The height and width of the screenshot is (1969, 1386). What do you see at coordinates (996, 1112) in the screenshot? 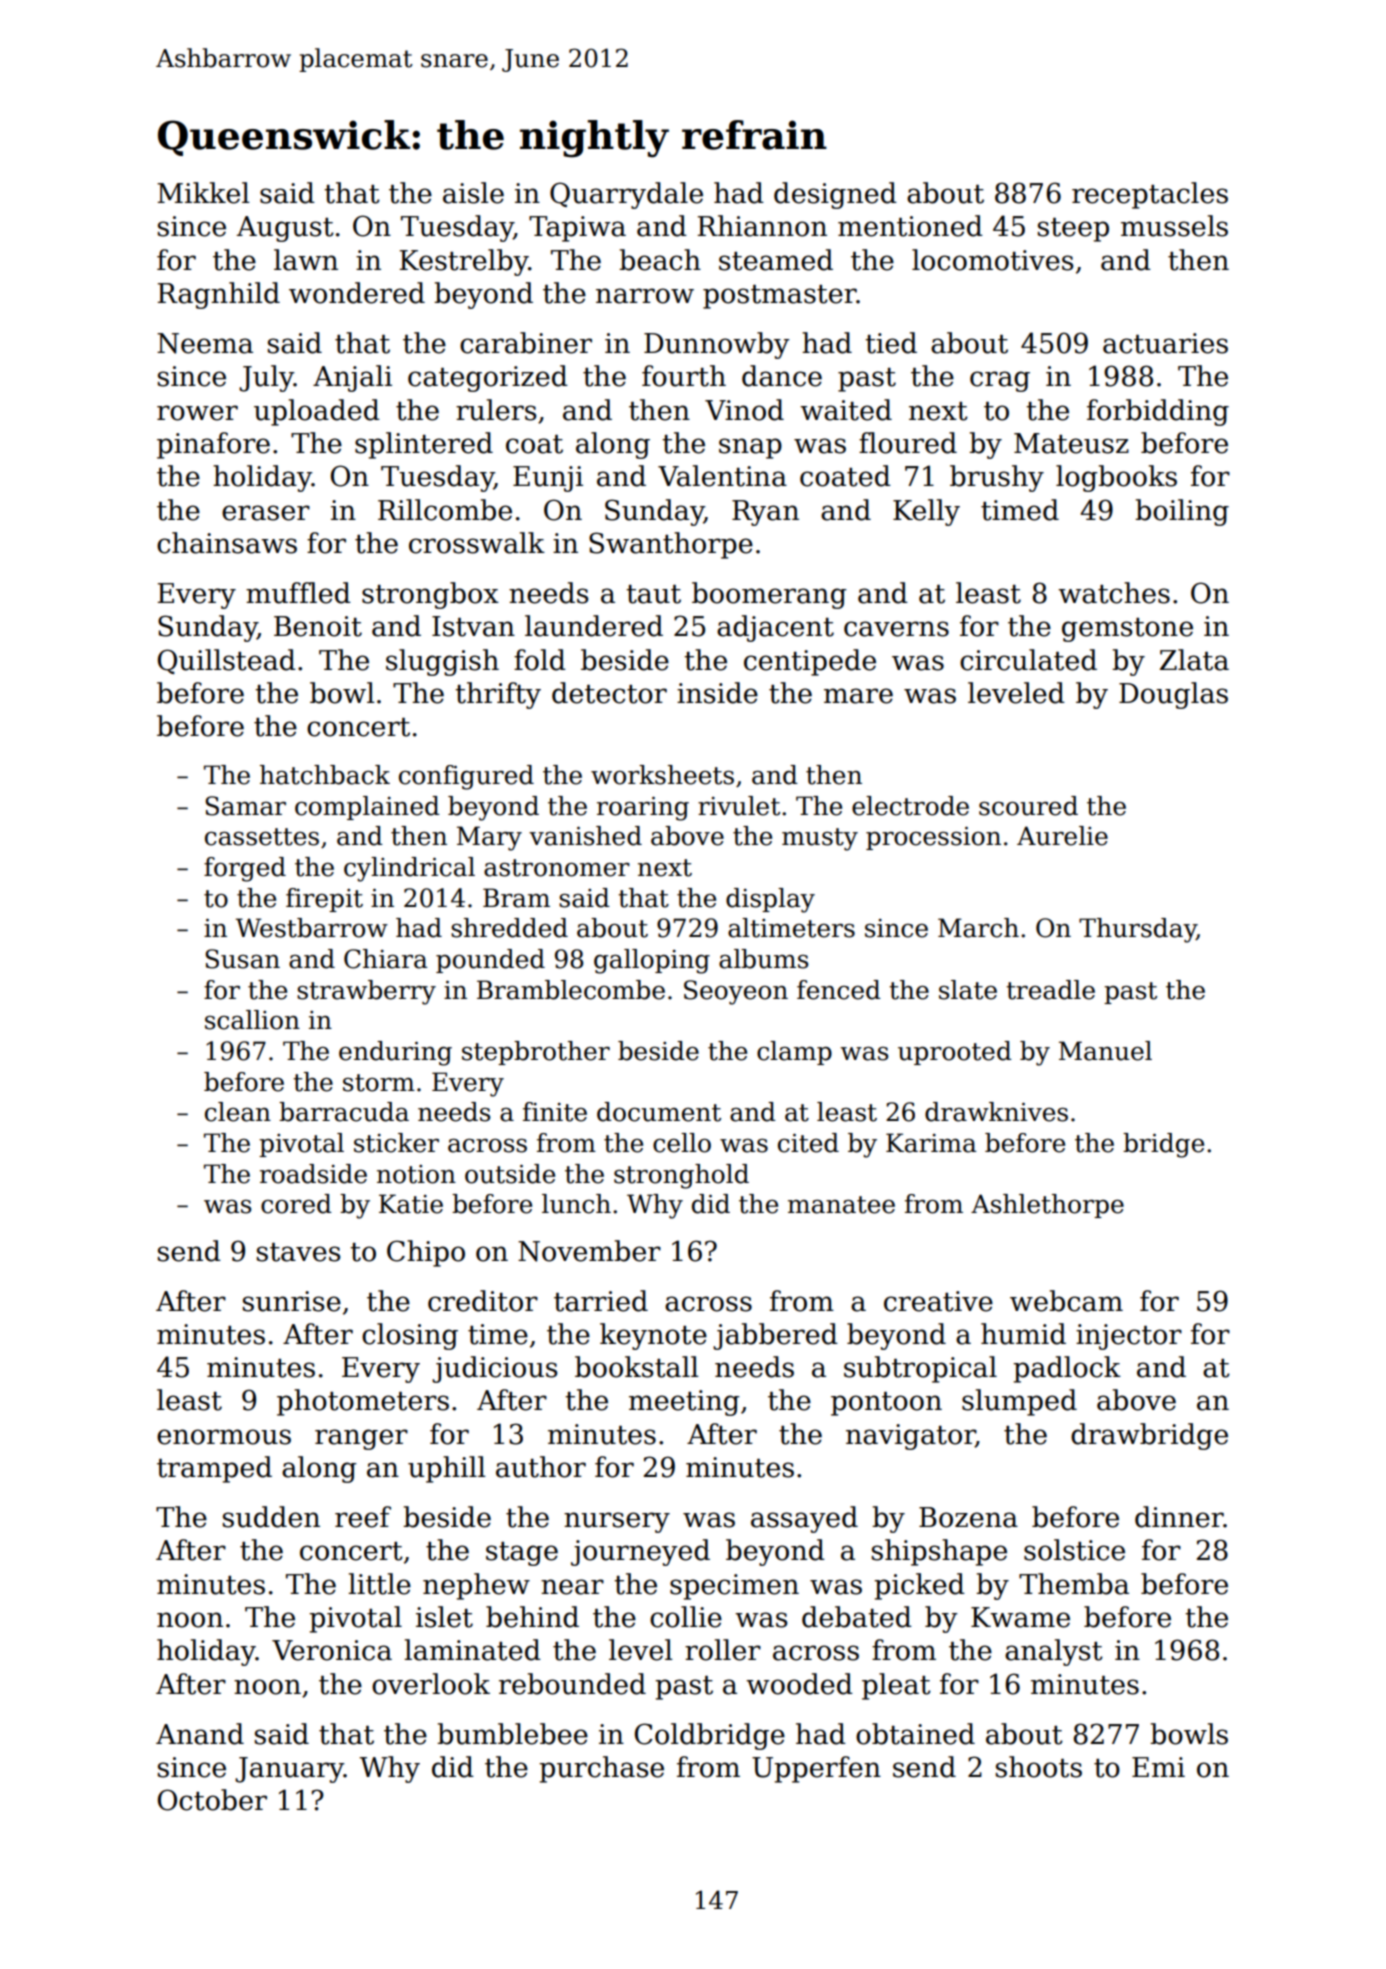
I see `drawknives` at bounding box center [996, 1112].
